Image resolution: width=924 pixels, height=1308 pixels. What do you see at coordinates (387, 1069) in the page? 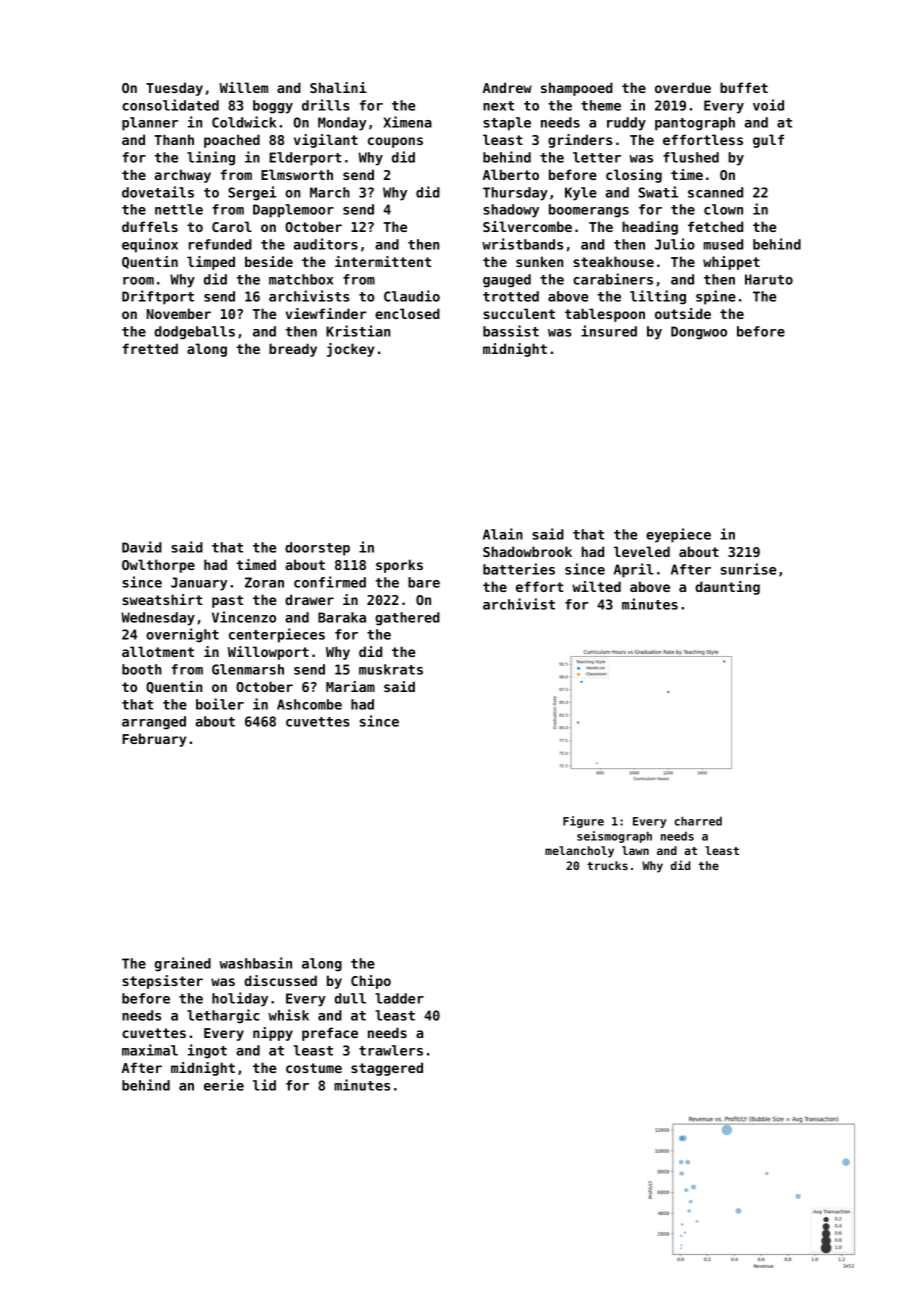
I see `staggered` at bounding box center [387, 1069].
